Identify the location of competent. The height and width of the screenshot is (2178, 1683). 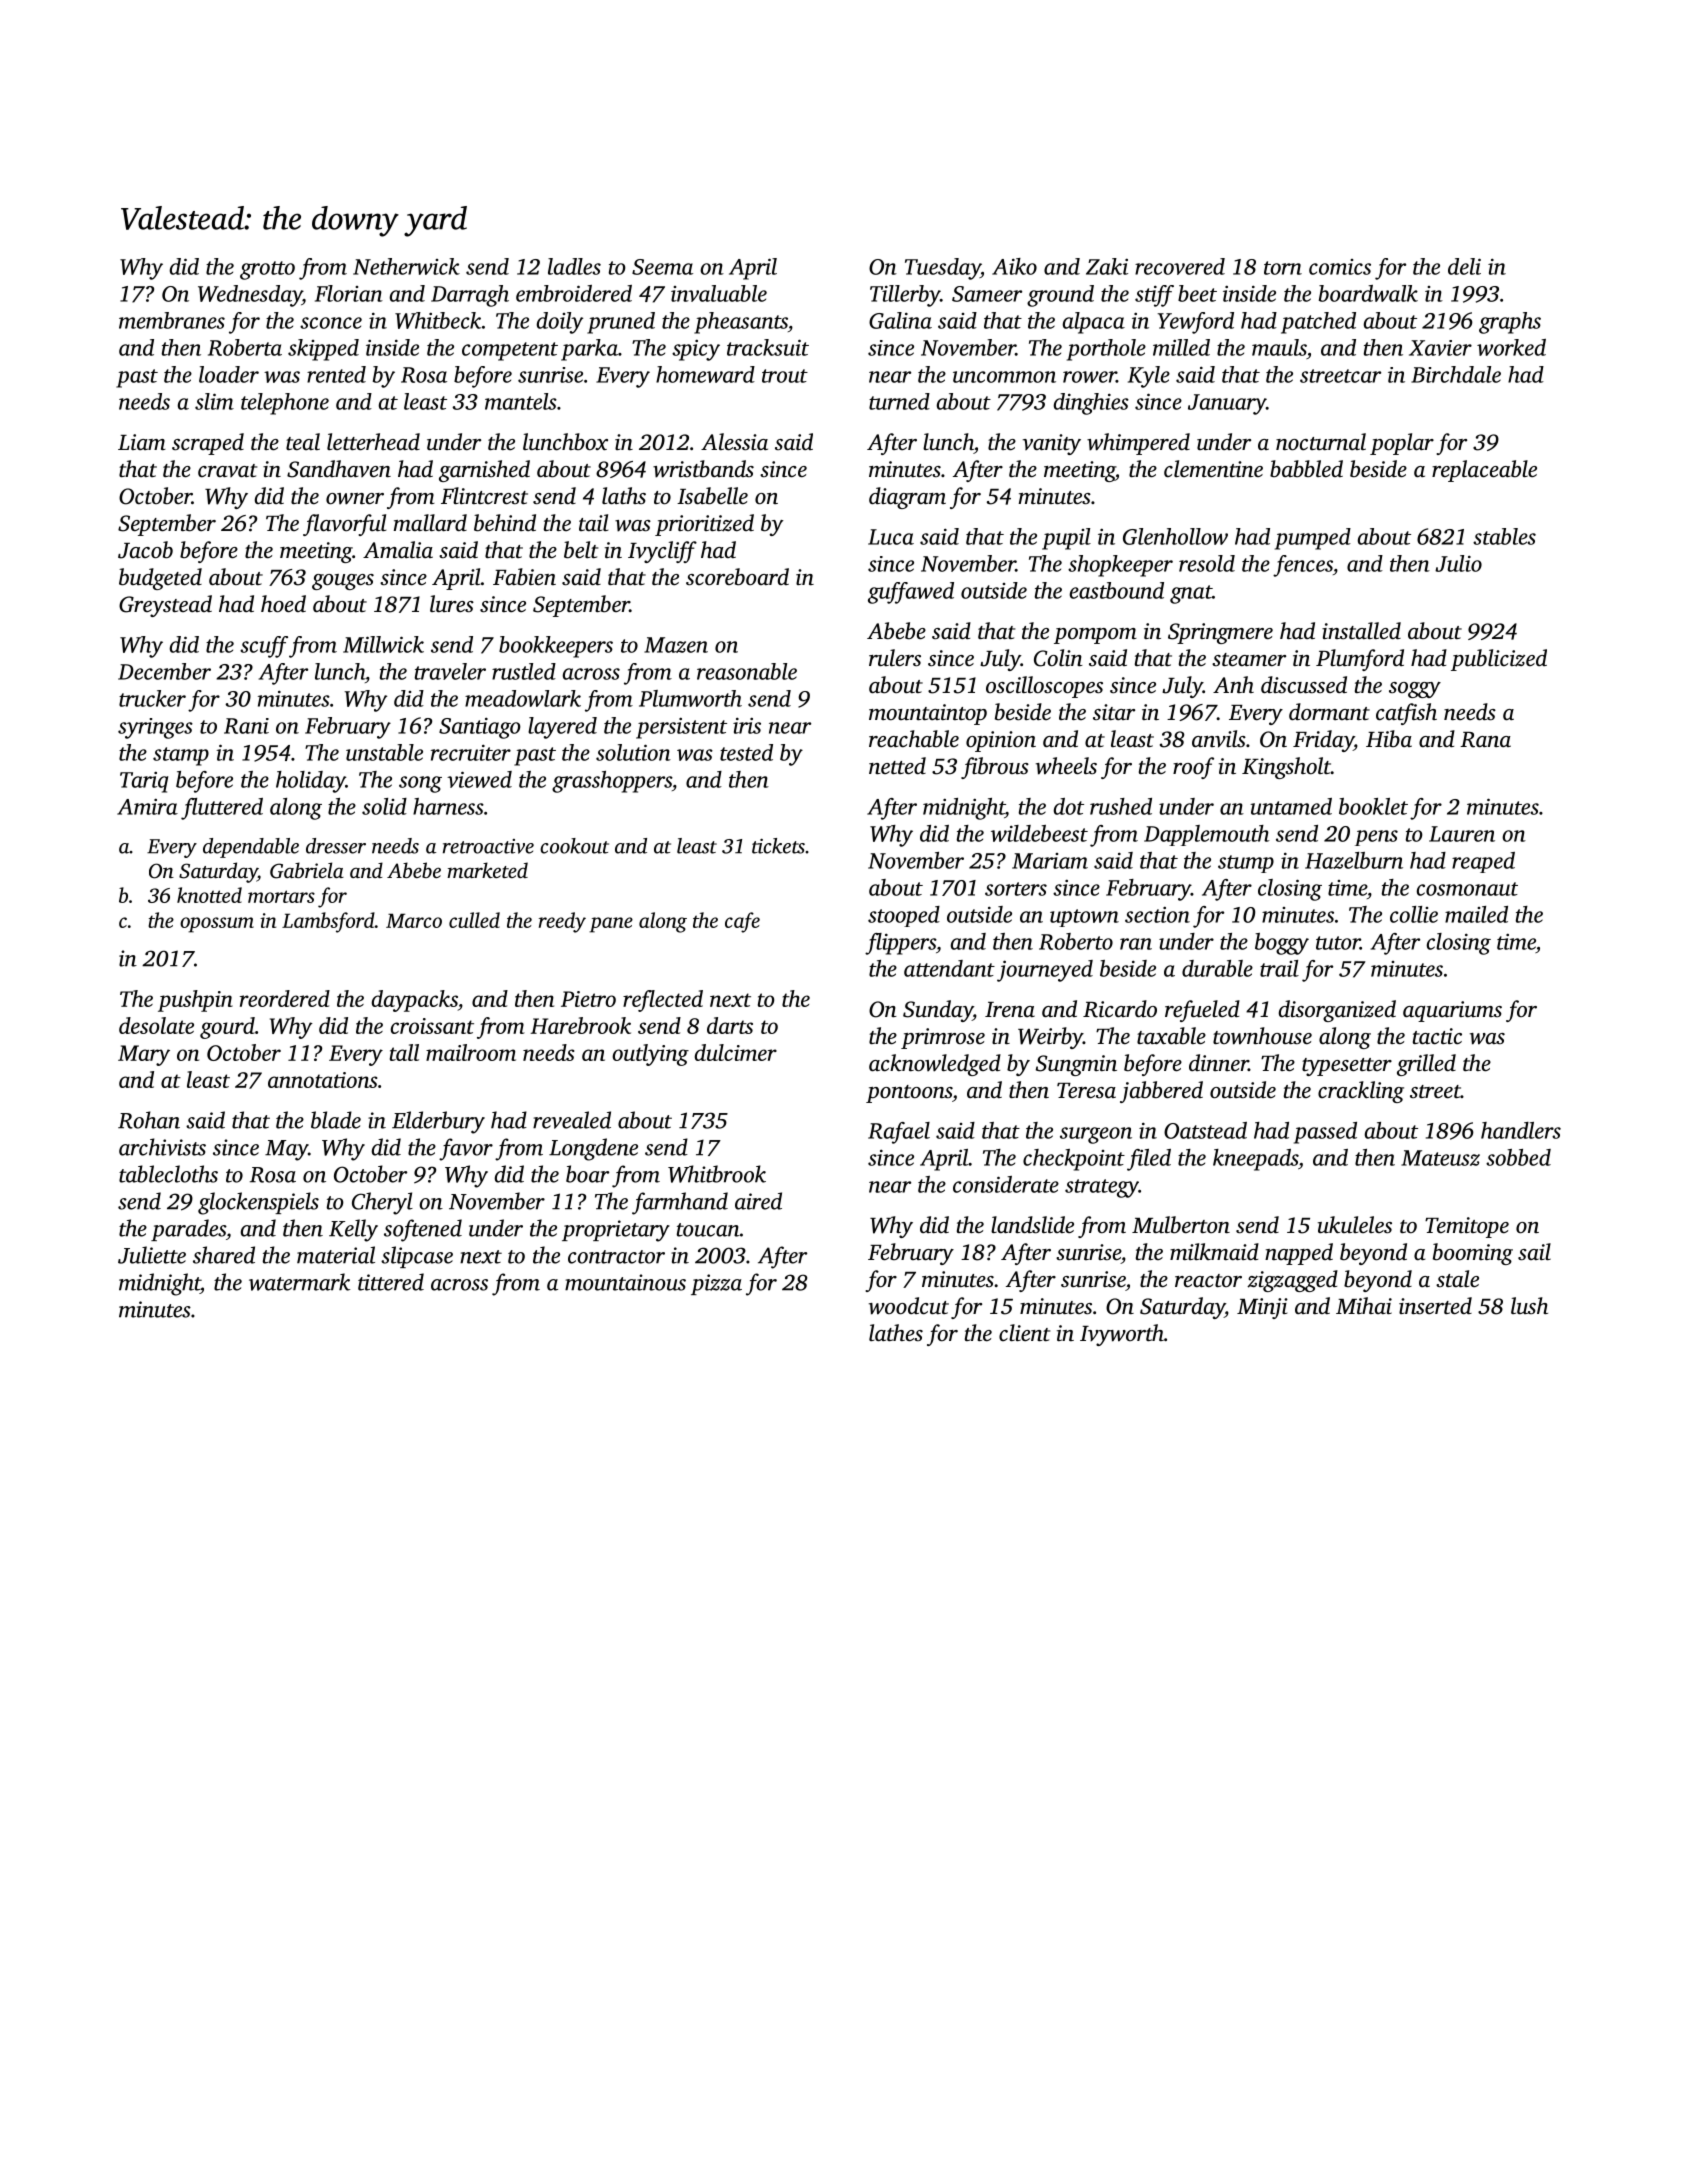
(510, 351).
